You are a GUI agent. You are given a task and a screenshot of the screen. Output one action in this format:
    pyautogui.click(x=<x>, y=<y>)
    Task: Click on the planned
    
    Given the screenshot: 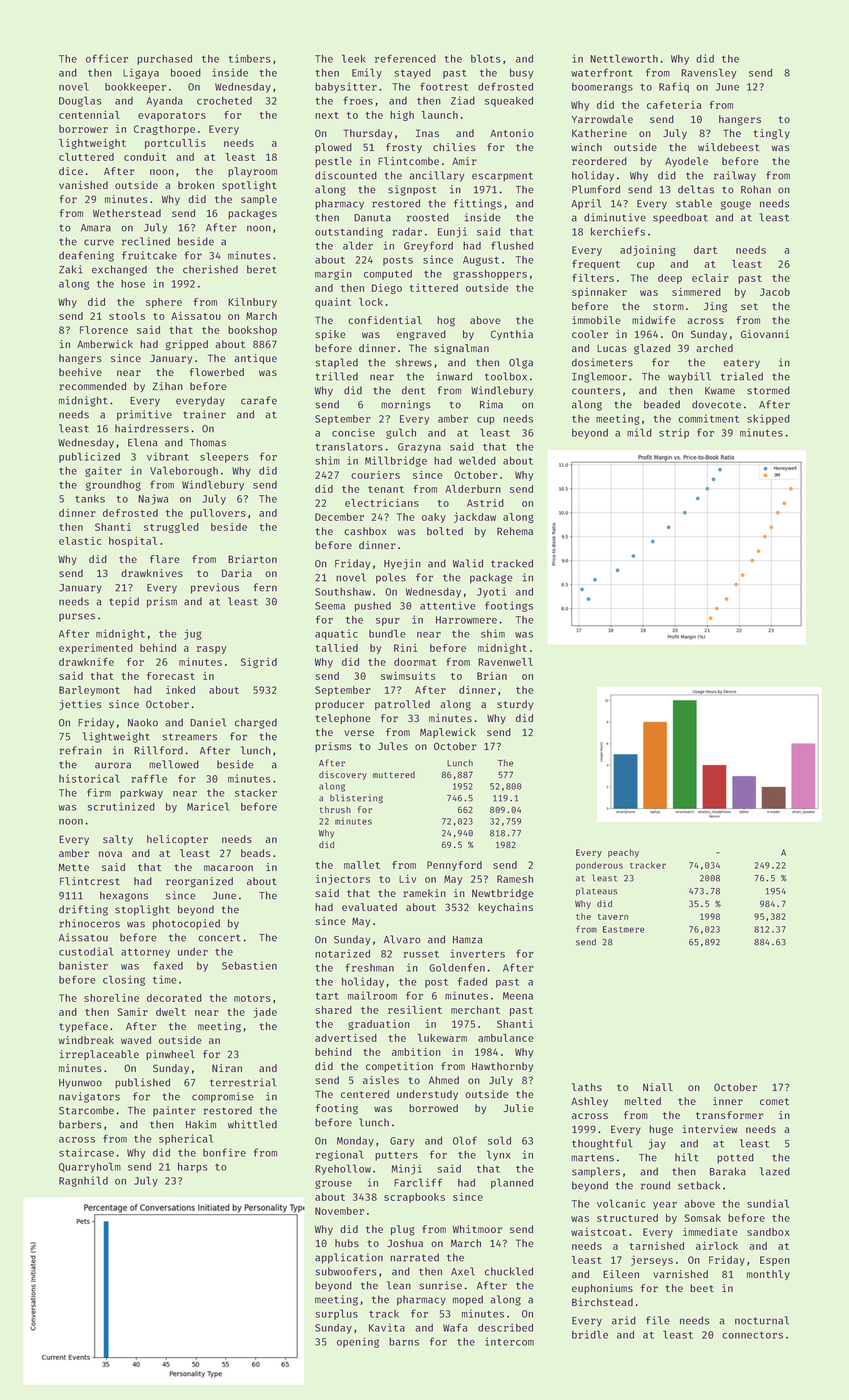 What is the action you would take?
    pyautogui.click(x=512, y=1183)
